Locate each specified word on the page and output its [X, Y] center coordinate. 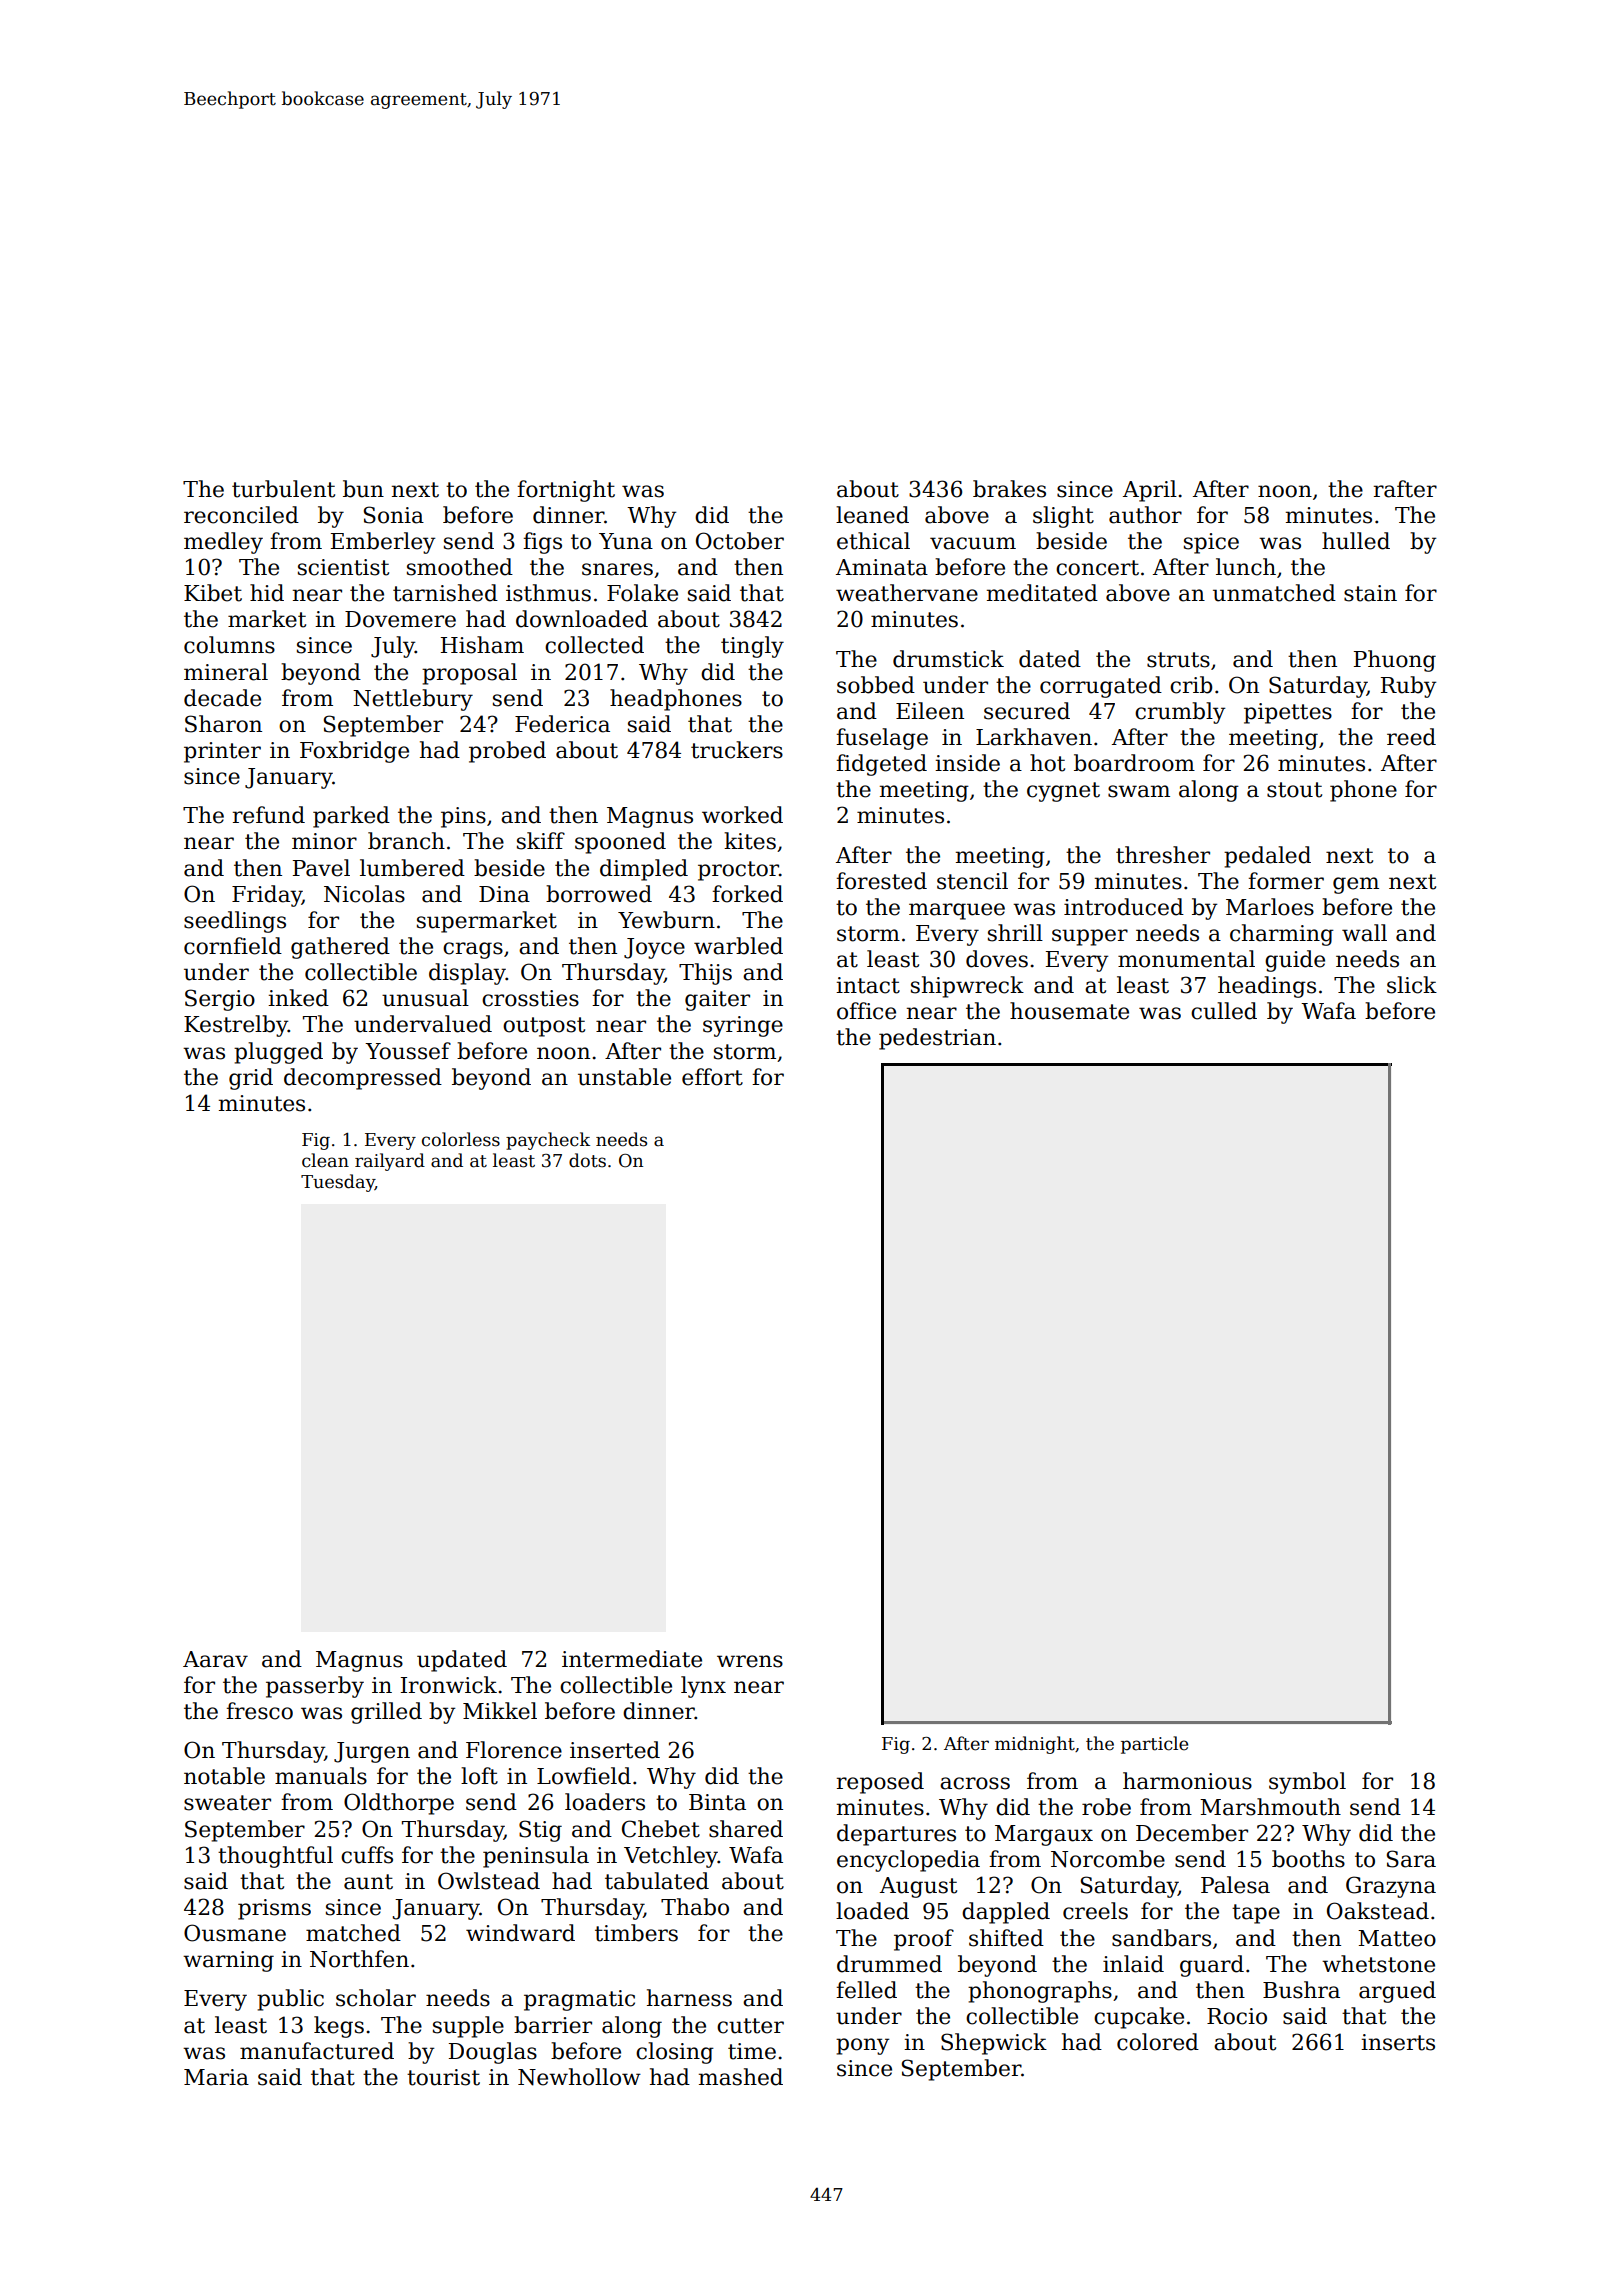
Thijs [705, 974]
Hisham [482, 645]
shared [746, 1829]
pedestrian [937, 1039]
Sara [1411, 1859]
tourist [443, 2077]
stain [1370, 593]
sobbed [876, 685]
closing [675, 2053]
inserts [1398, 2042]
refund [269, 815]
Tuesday [338, 1183]
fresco [259, 1711]
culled [1224, 1011]
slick [1412, 985]
